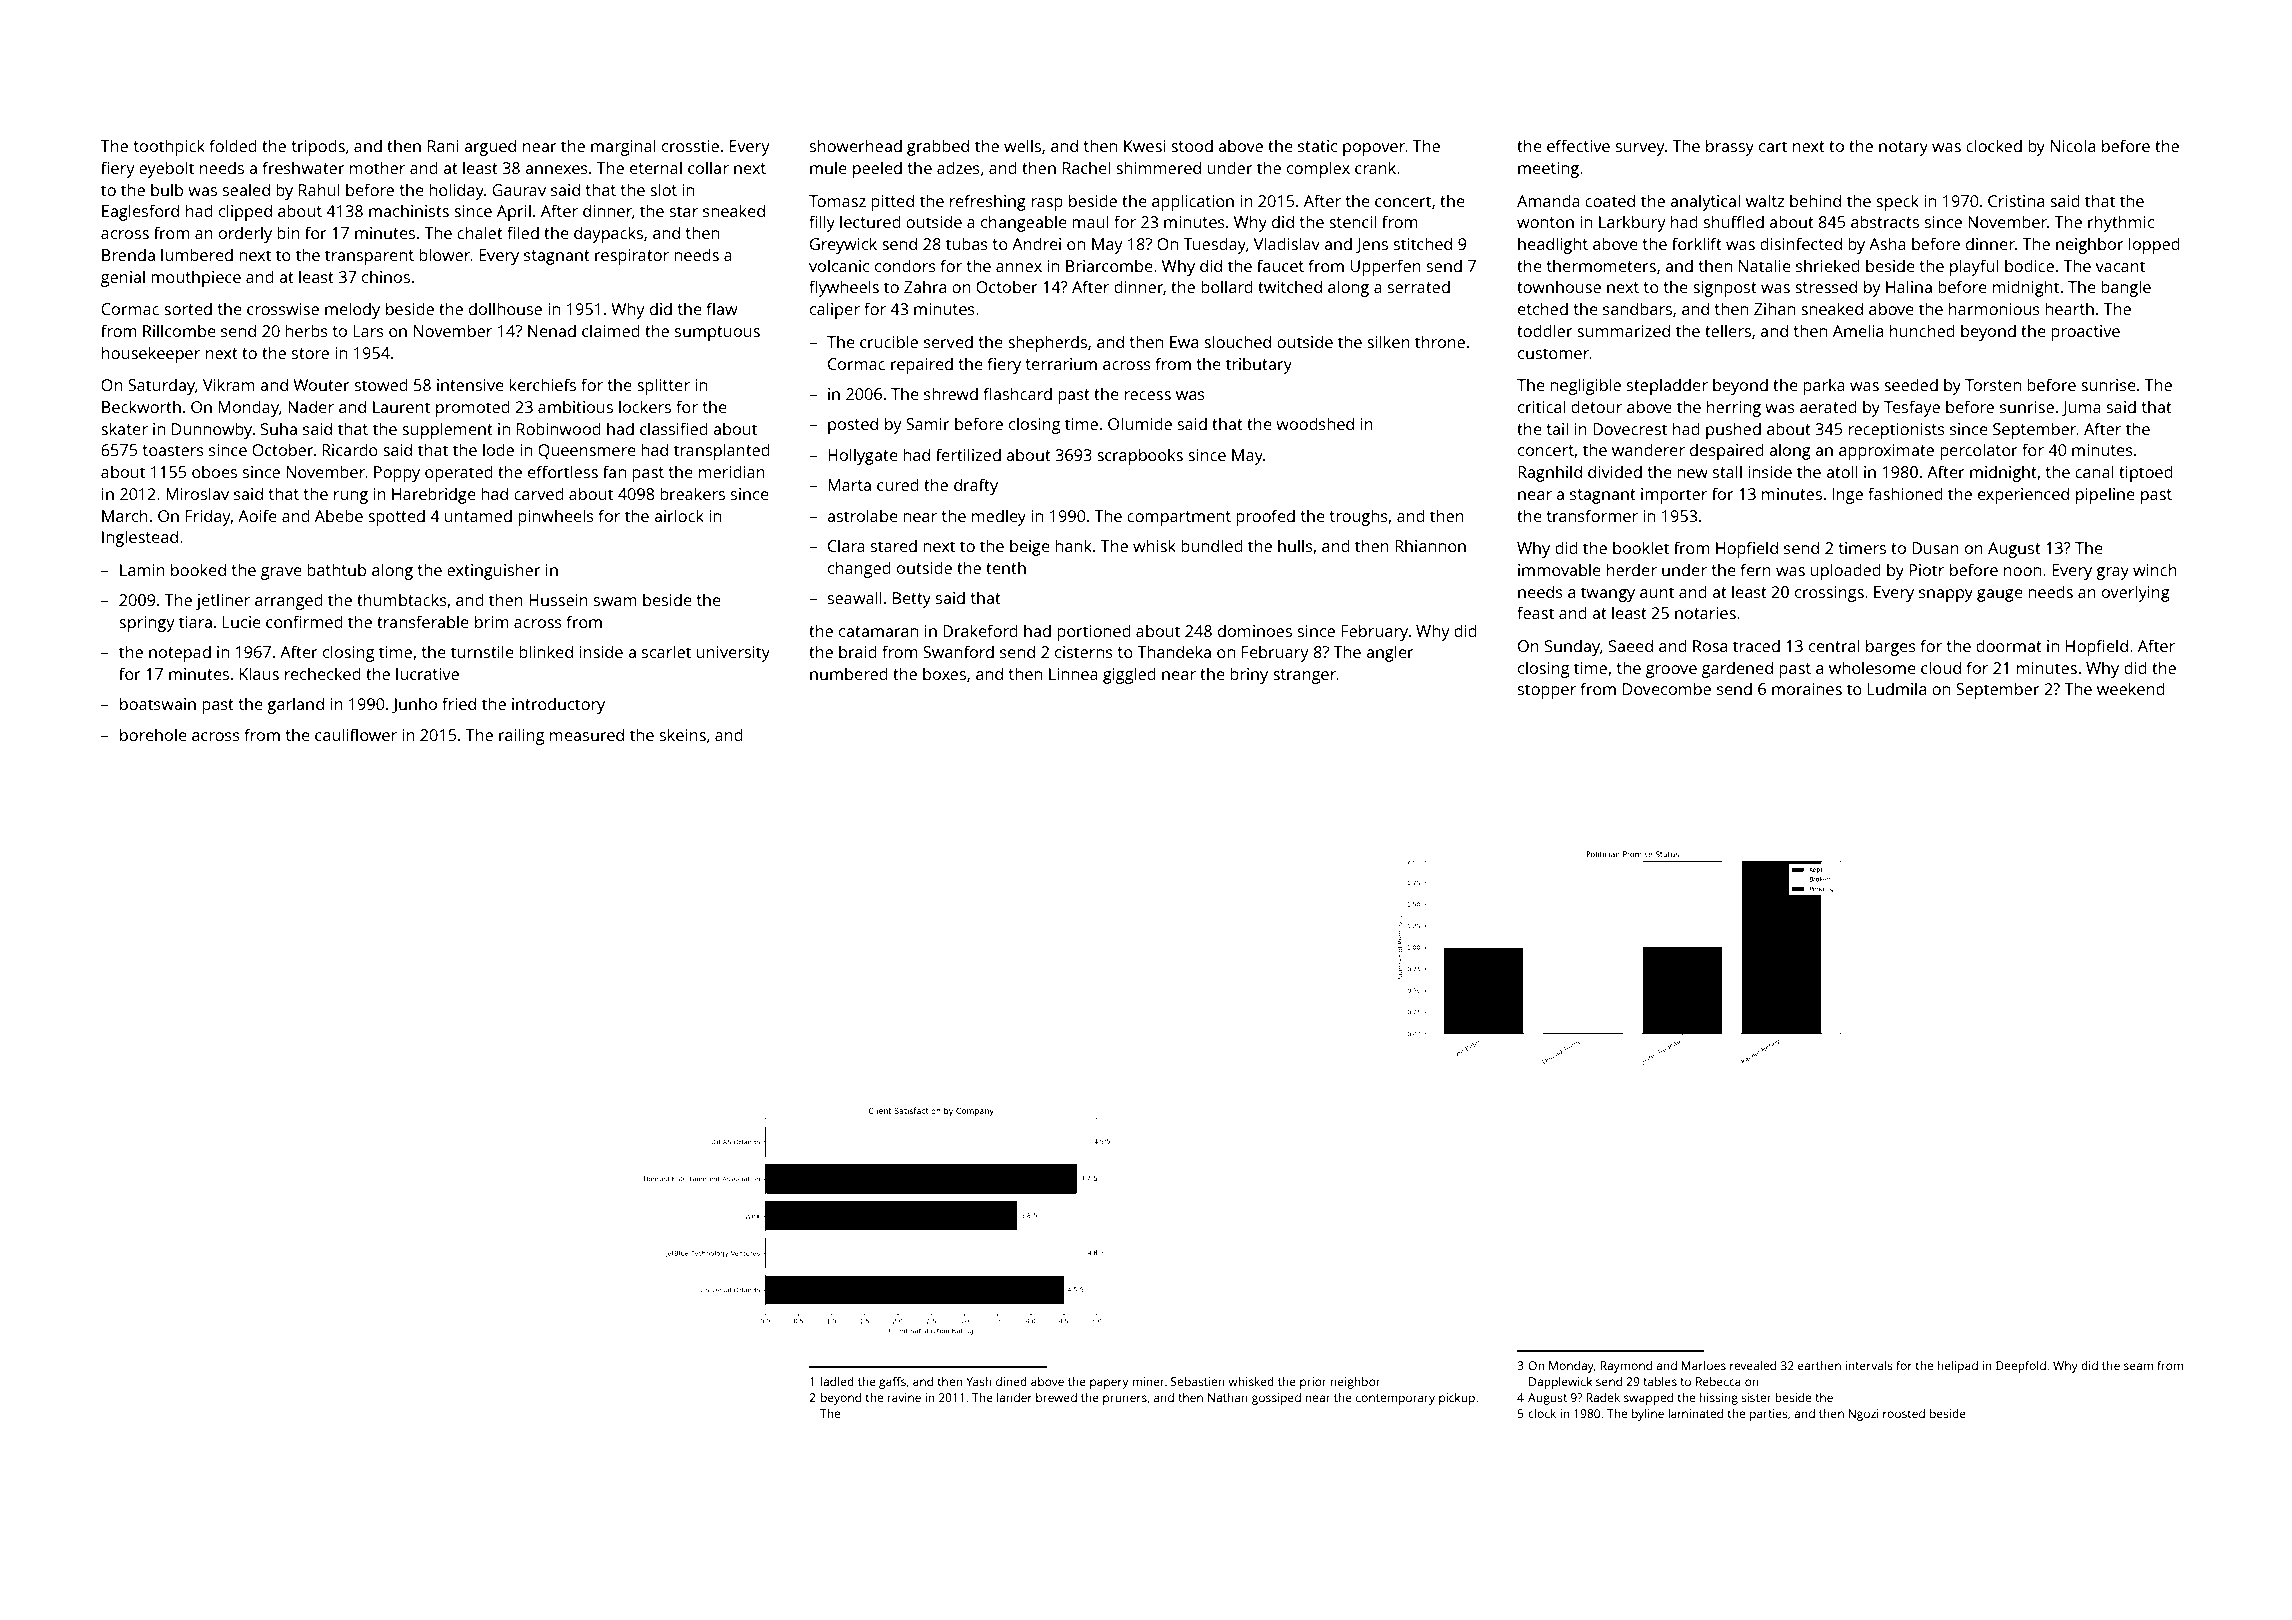 The image size is (2292, 1620). I want to click on Briarcombe, so click(1109, 265).
